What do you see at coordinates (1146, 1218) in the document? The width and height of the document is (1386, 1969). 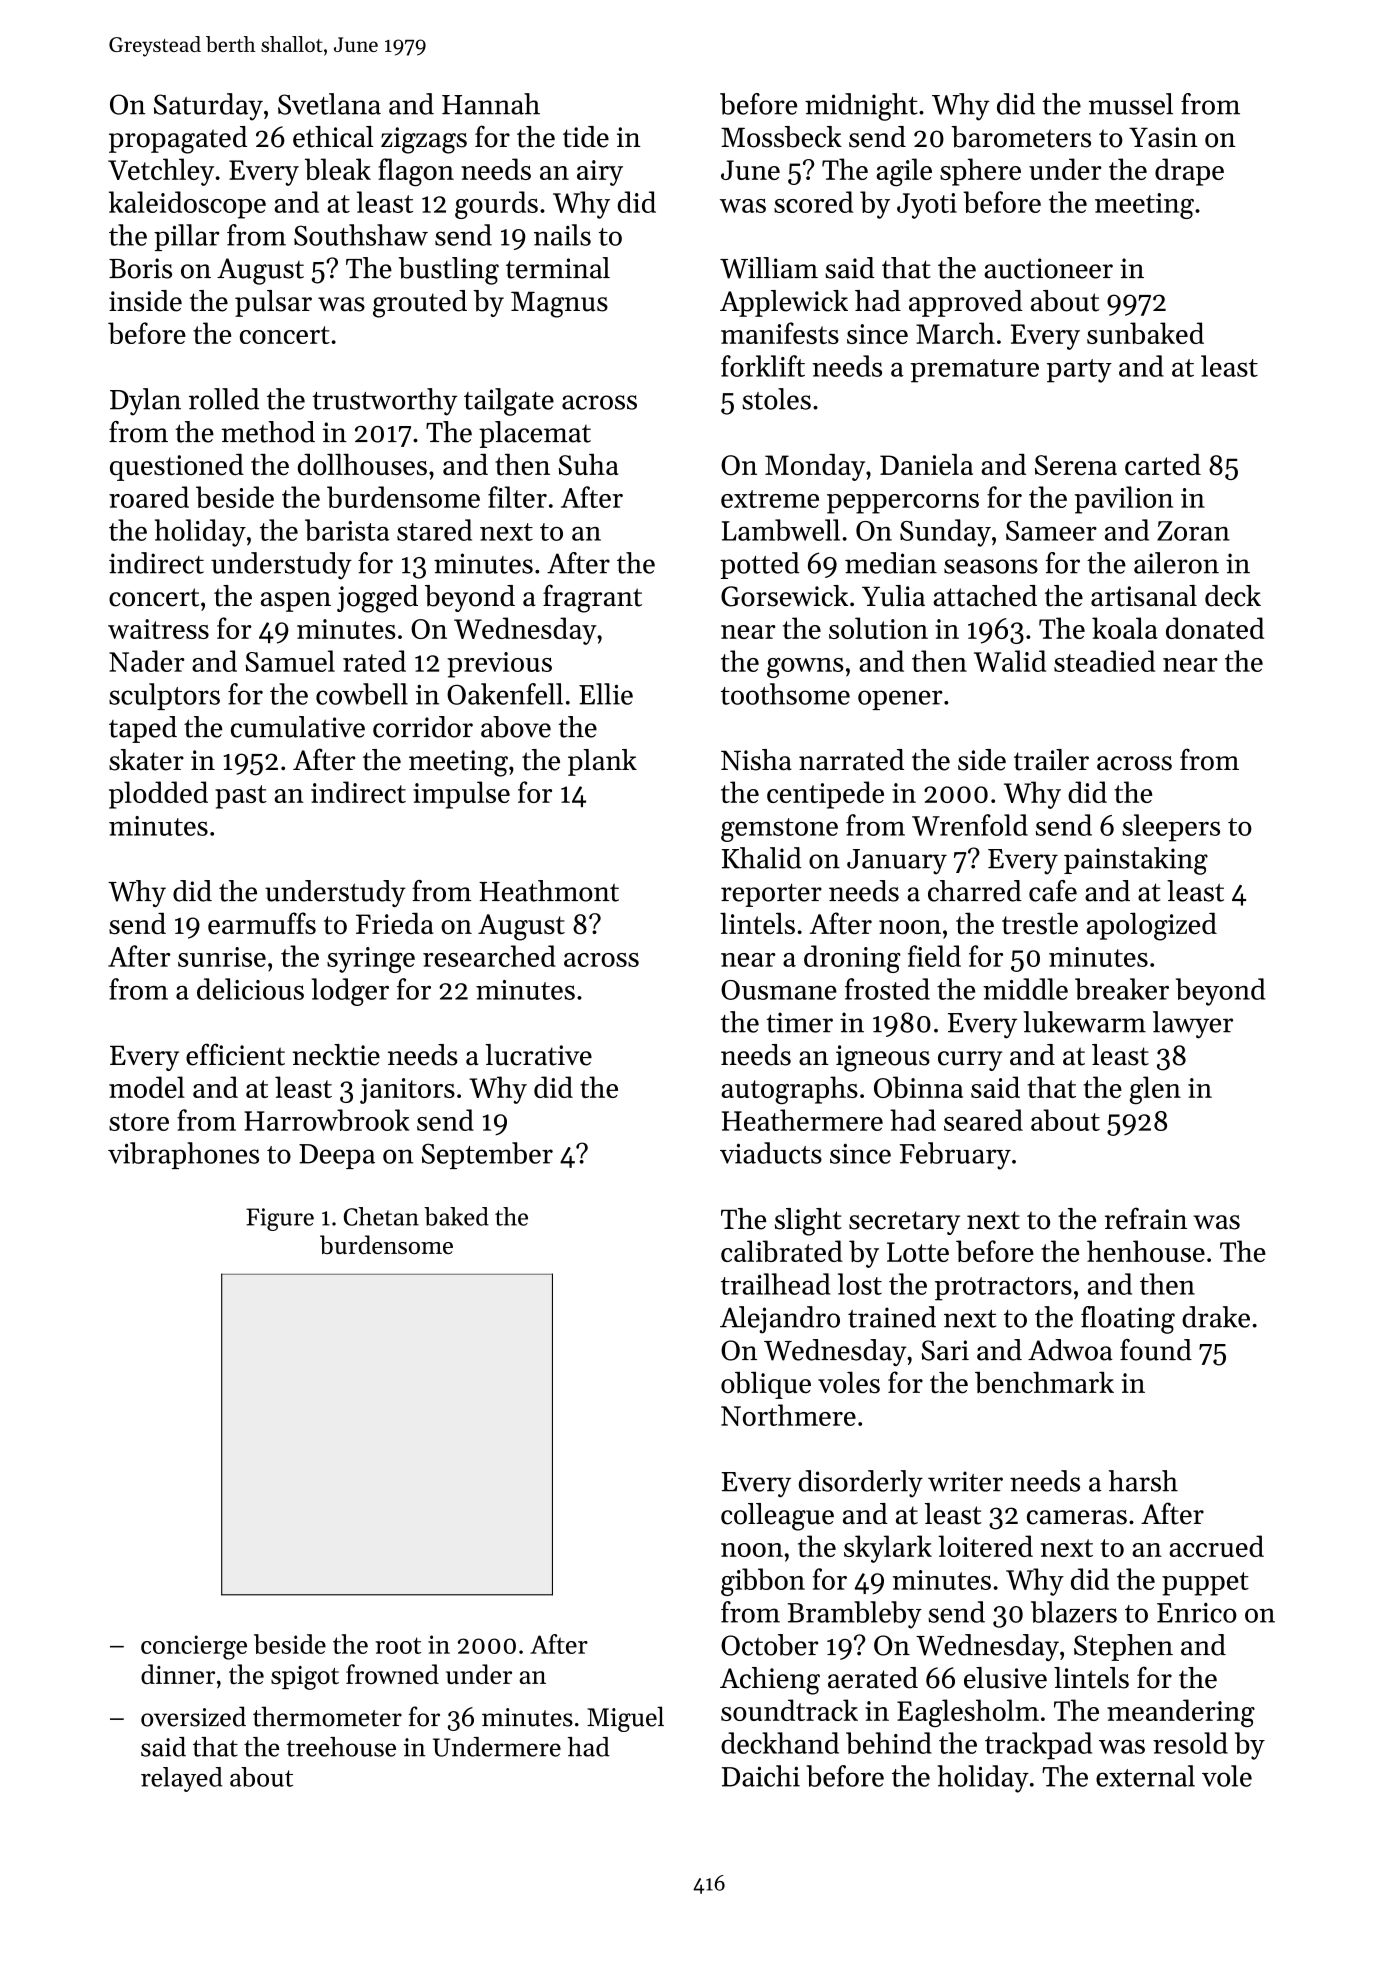 I see `refrain` at bounding box center [1146, 1218].
